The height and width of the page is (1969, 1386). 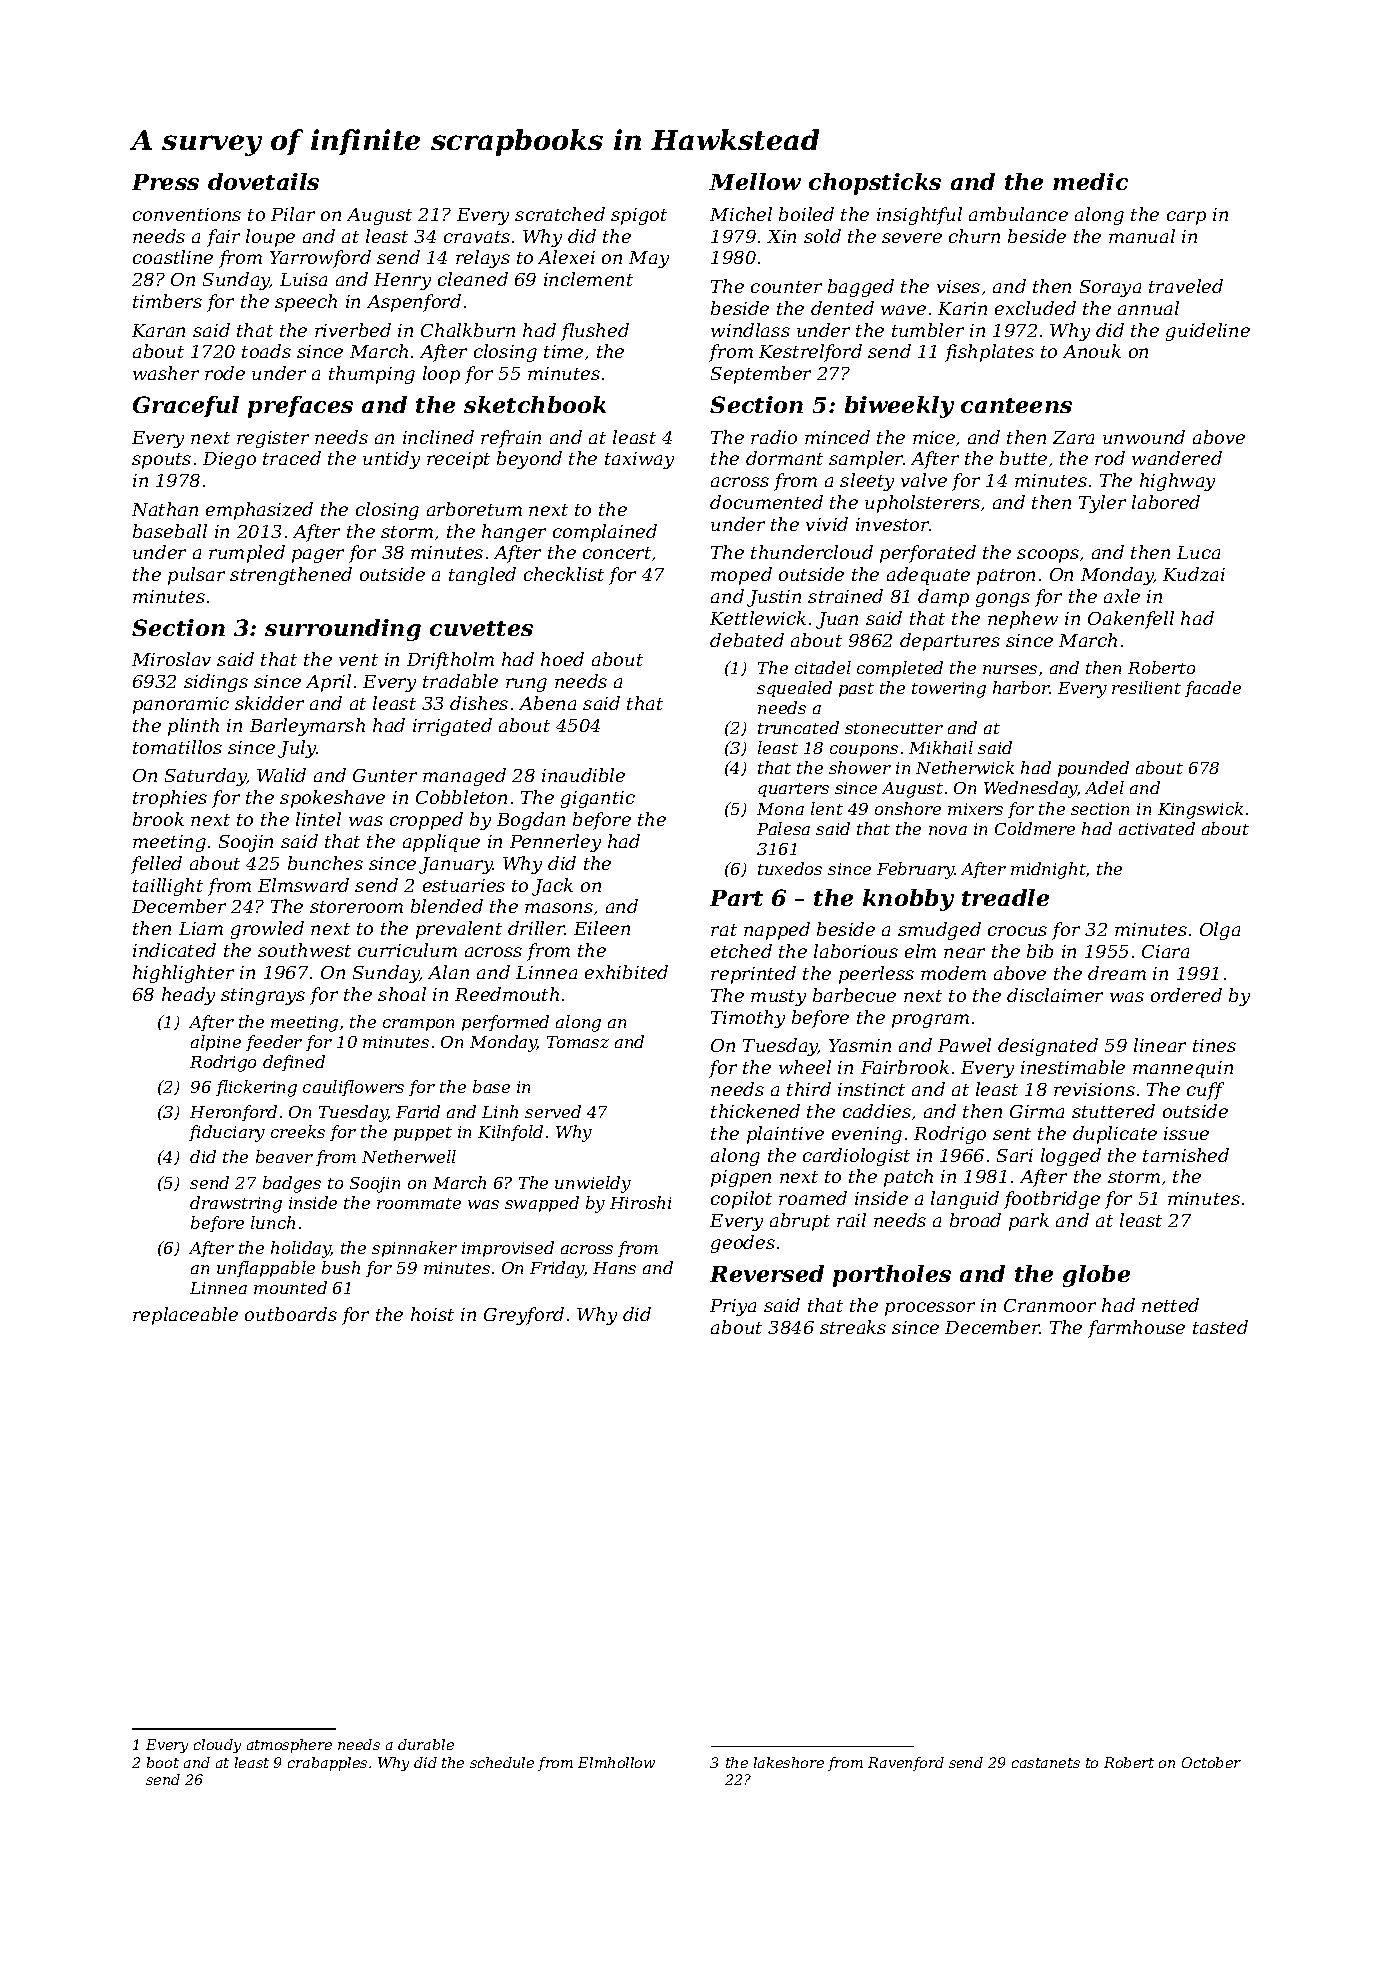 What do you see at coordinates (958, 286) in the page?
I see `vises` at bounding box center [958, 286].
